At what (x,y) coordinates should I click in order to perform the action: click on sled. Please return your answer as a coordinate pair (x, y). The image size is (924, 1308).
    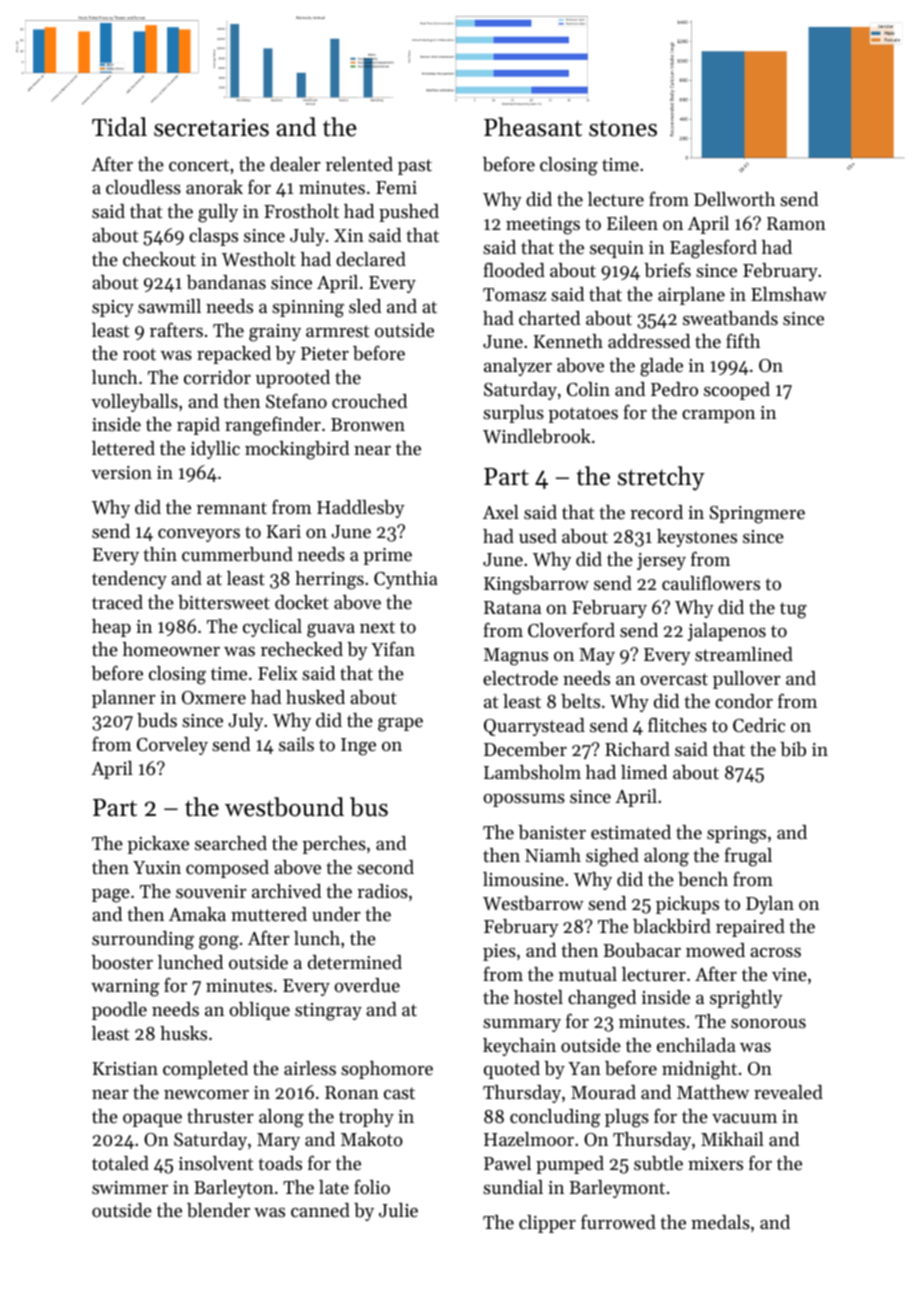
    Looking at the image, I should click on (365, 306).
